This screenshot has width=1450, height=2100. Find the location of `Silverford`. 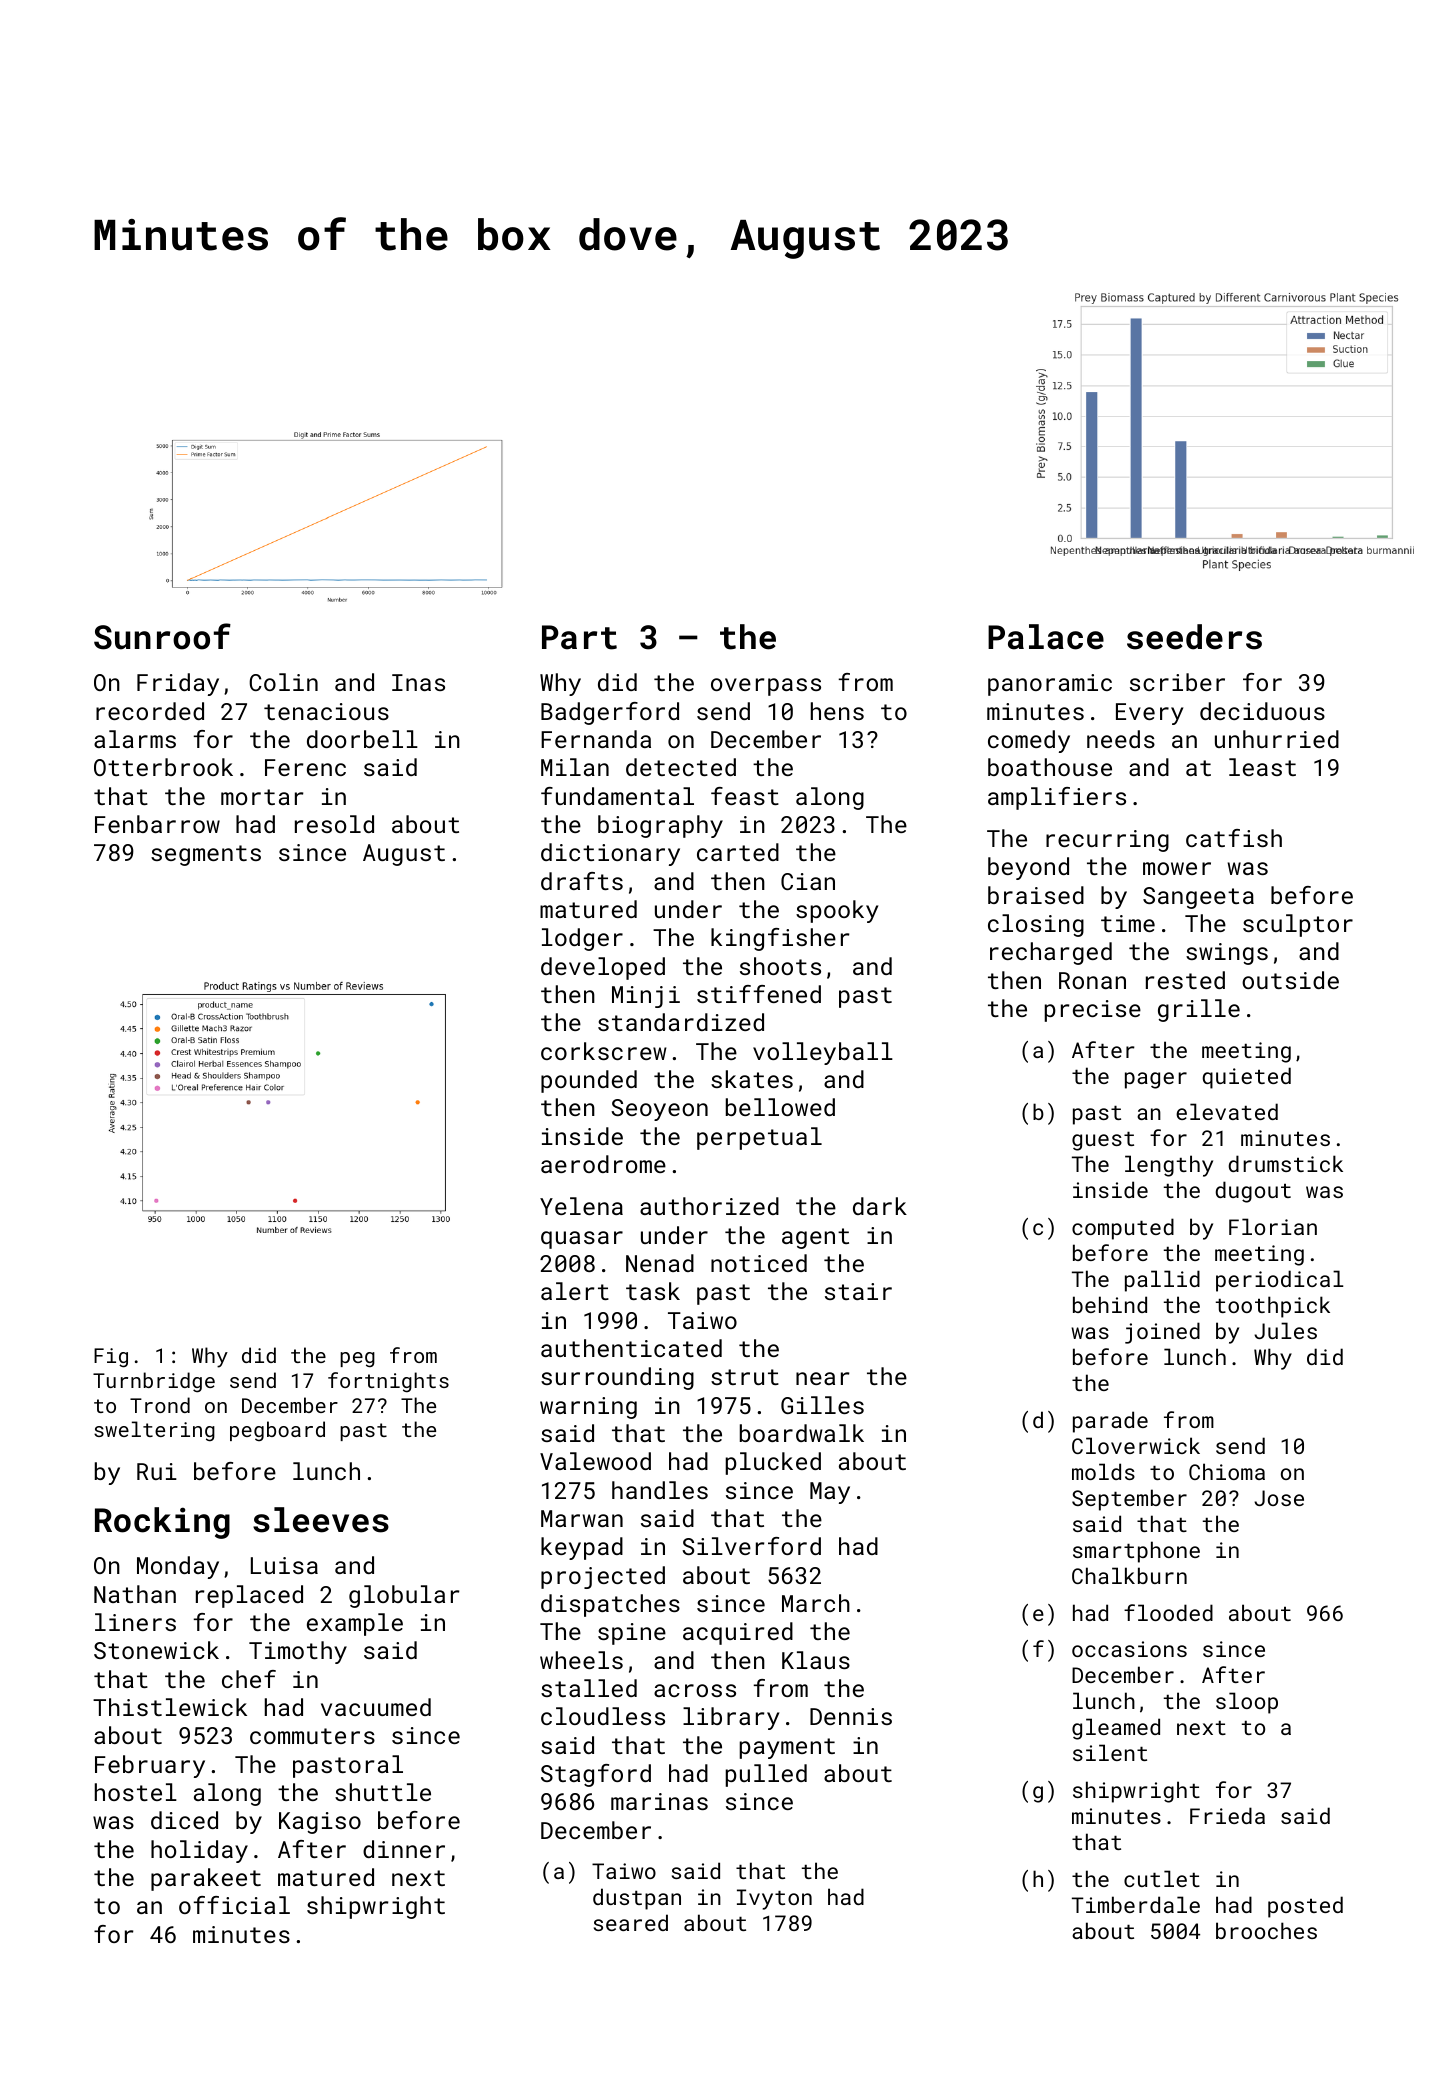

Silverford is located at coordinates (751, 1546).
